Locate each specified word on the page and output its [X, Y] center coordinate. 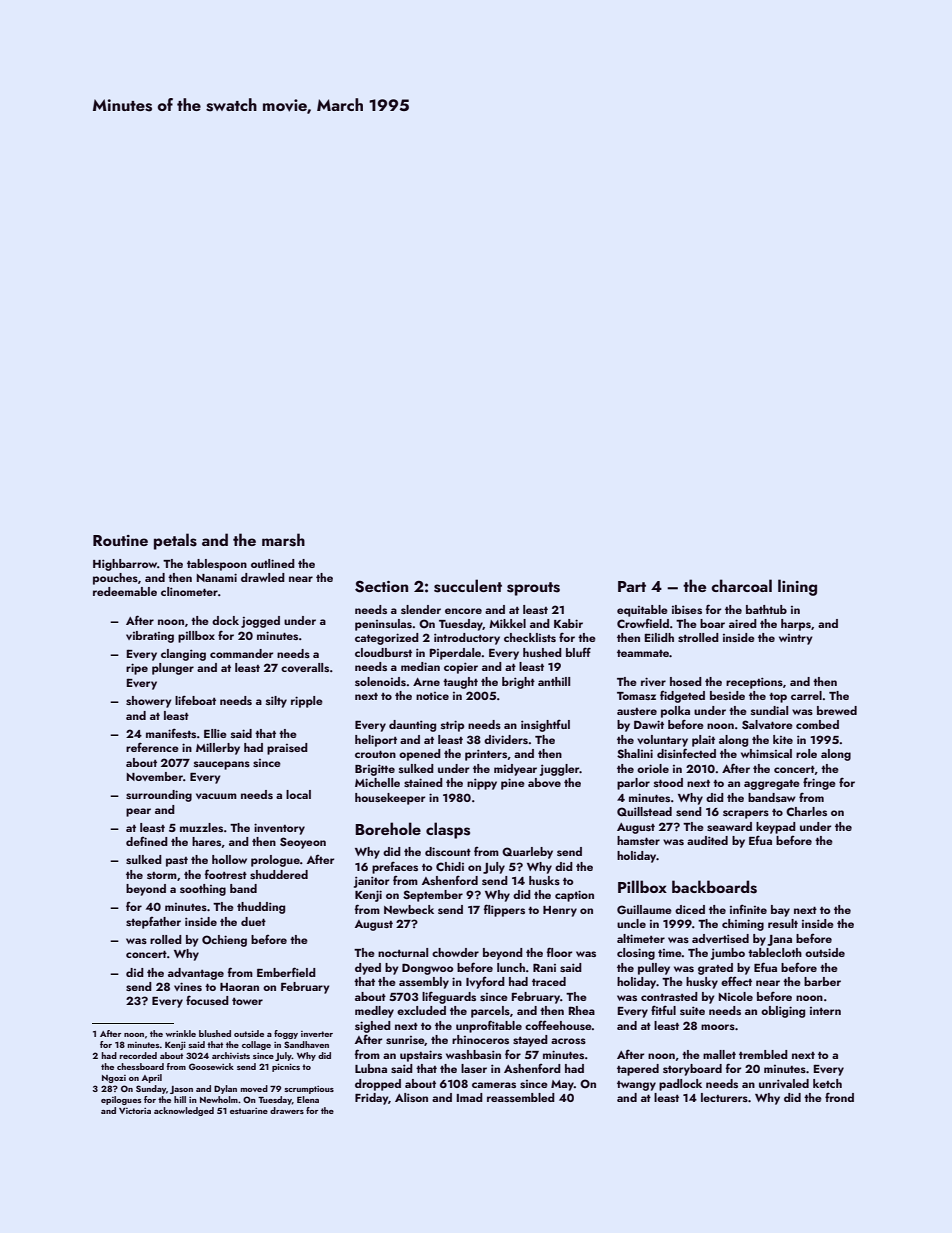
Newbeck [409, 909]
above [544, 782]
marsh [283, 540]
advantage [196, 974]
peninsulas [383, 625]
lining [797, 587]
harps [796, 625]
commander [241, 653]
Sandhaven [306, 1044]
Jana [780, 940]
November [155, 776]
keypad [776, 828]
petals [175, 541]
